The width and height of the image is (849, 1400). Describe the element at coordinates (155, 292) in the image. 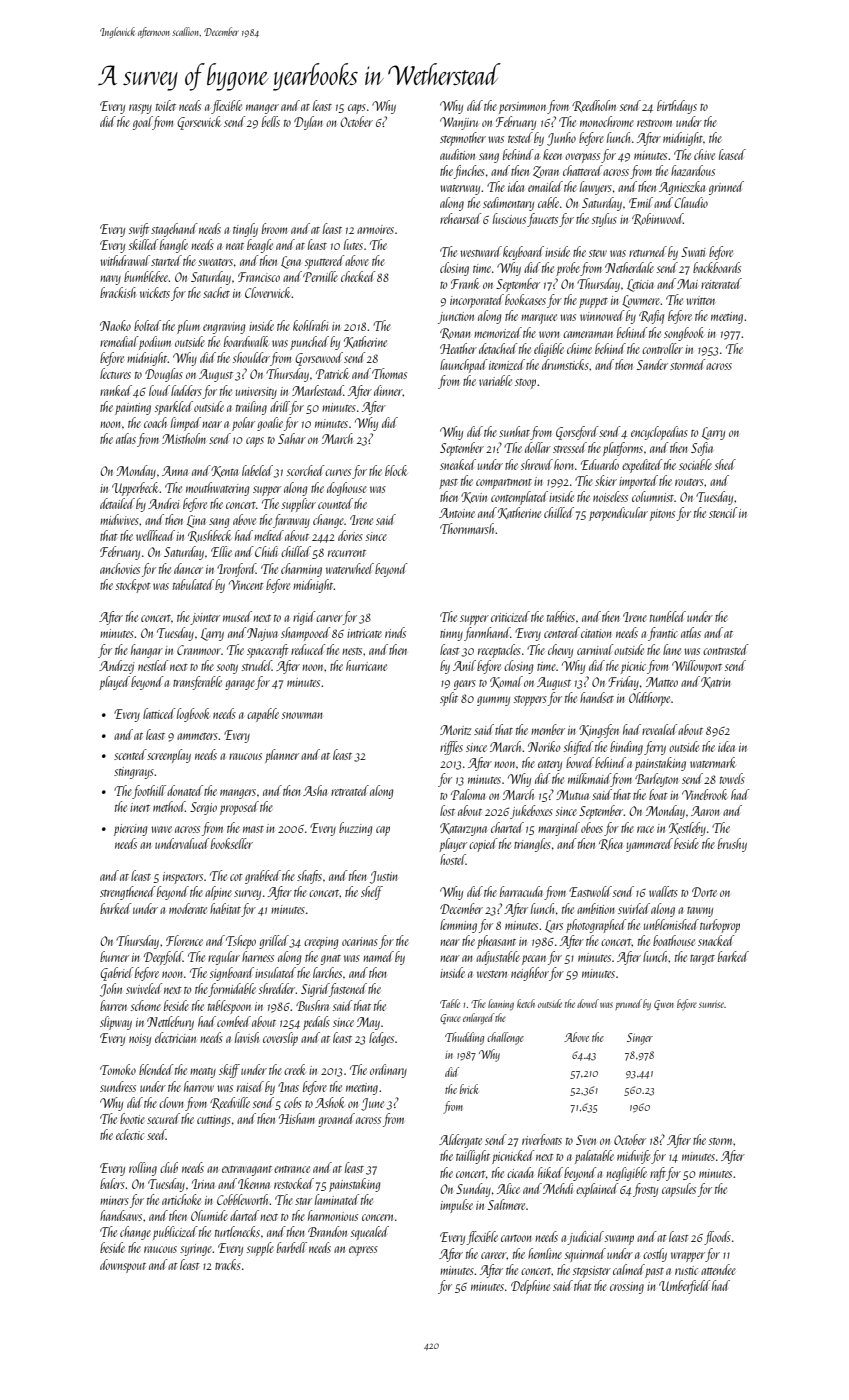

I see `wickets` at that location.
